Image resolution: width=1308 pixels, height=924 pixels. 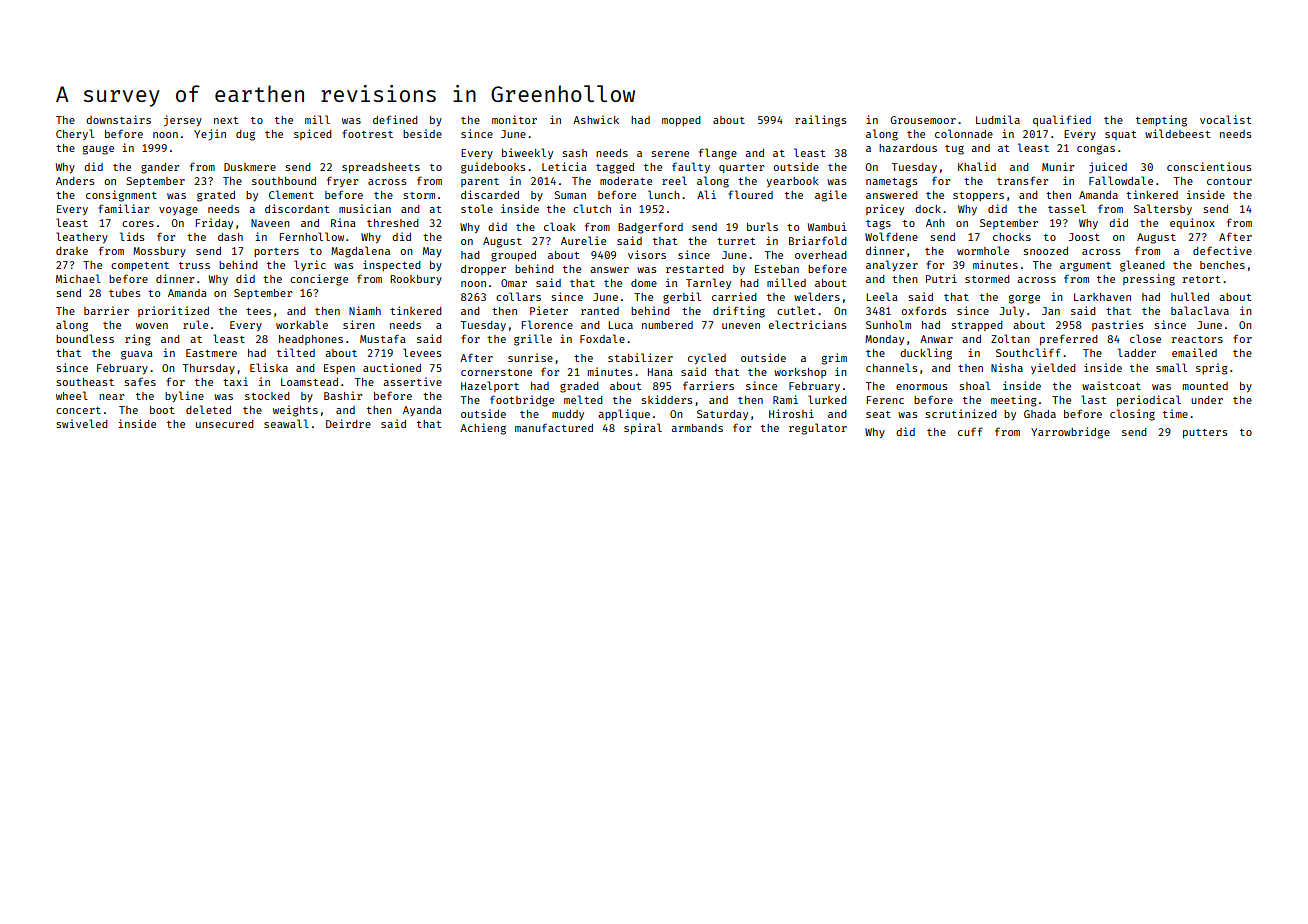 I want to click on wormhole, so click(x=983, y=250).
